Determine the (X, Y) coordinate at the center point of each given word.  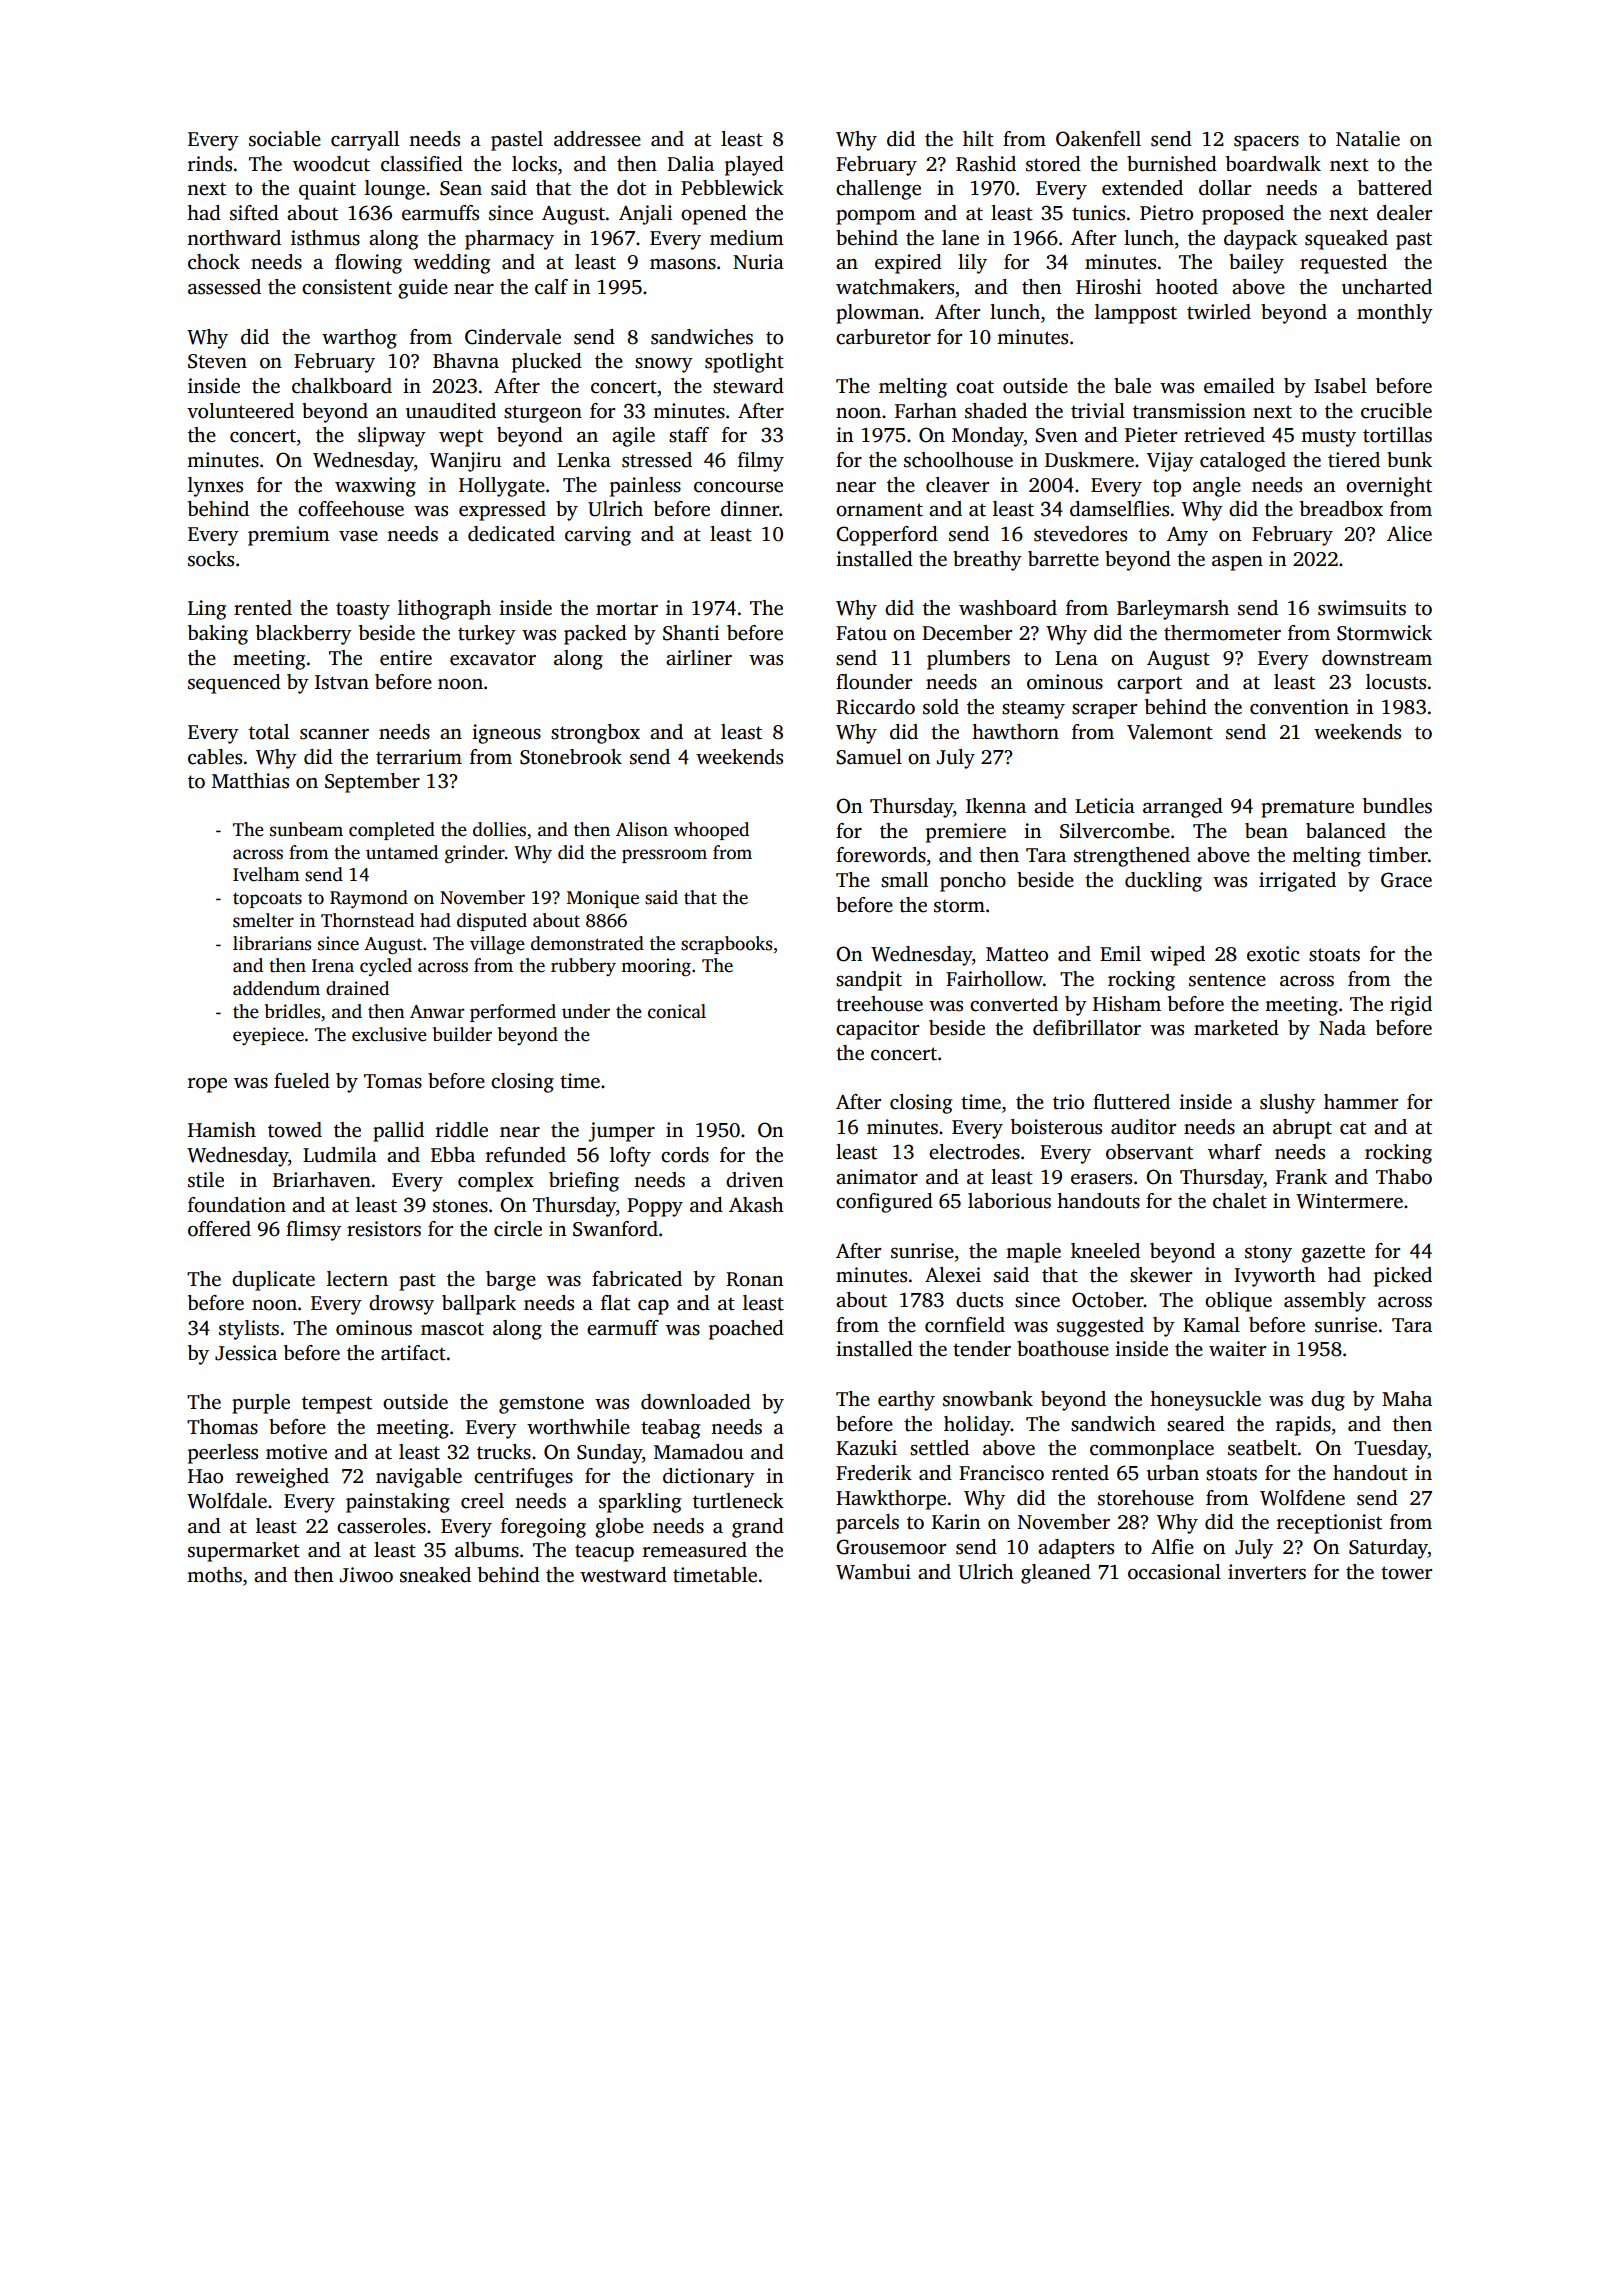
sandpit (869, 981)
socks (211, 559)
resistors (384, 1229)
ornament (879, 510)
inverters (1267, 1572)
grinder (475, 854)
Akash (756, 1205)
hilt (978, 139)
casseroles (381, 1526)
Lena (1076, 658)
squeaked (1346, 240)
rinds (210, 164)
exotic (1273, 954)
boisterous (1056, 1127)
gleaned (1056, 1574)
